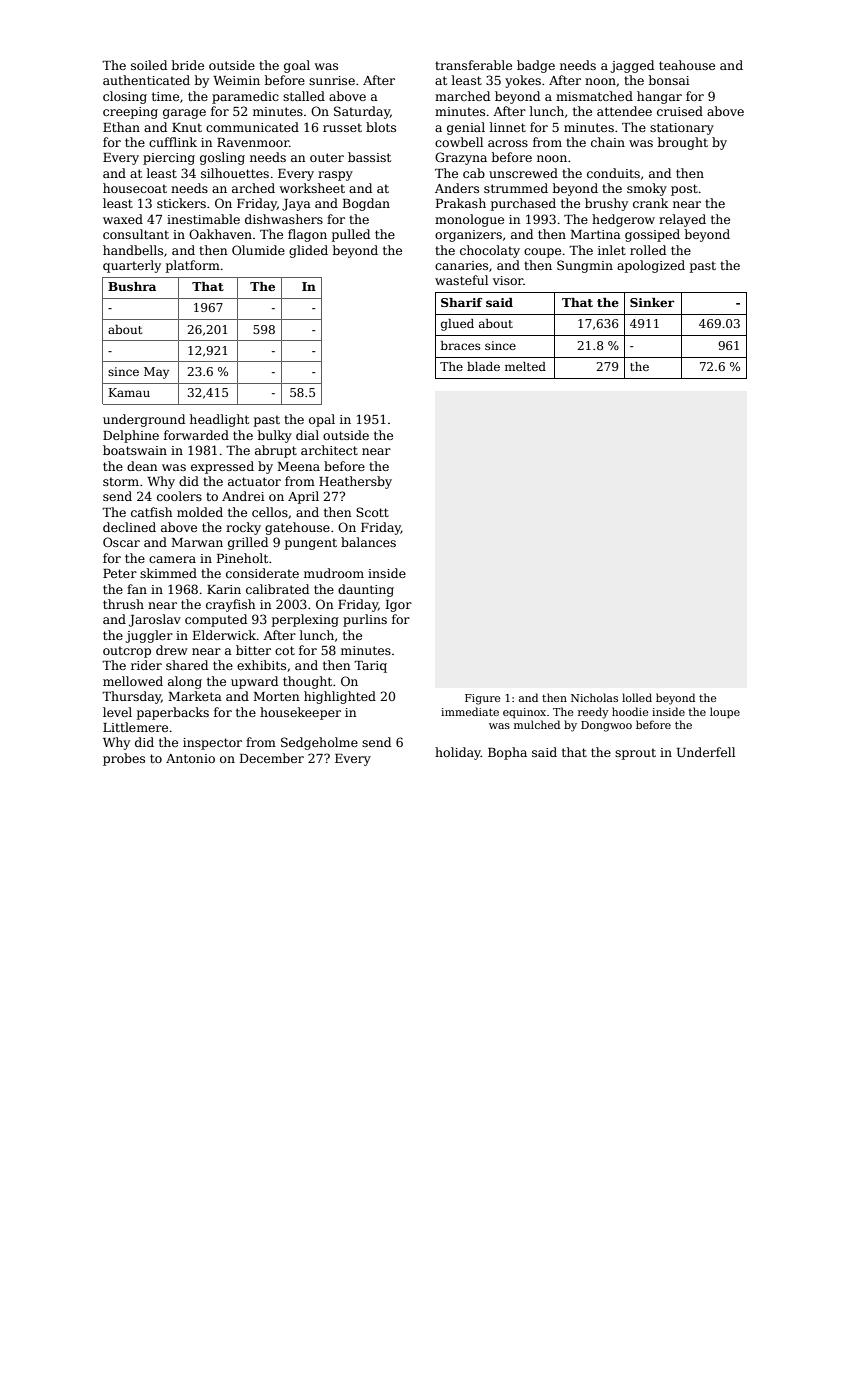 Image resolution: width=849 pixels, height=1400 pixels. I want to click on creeping, so click(130, 113).
